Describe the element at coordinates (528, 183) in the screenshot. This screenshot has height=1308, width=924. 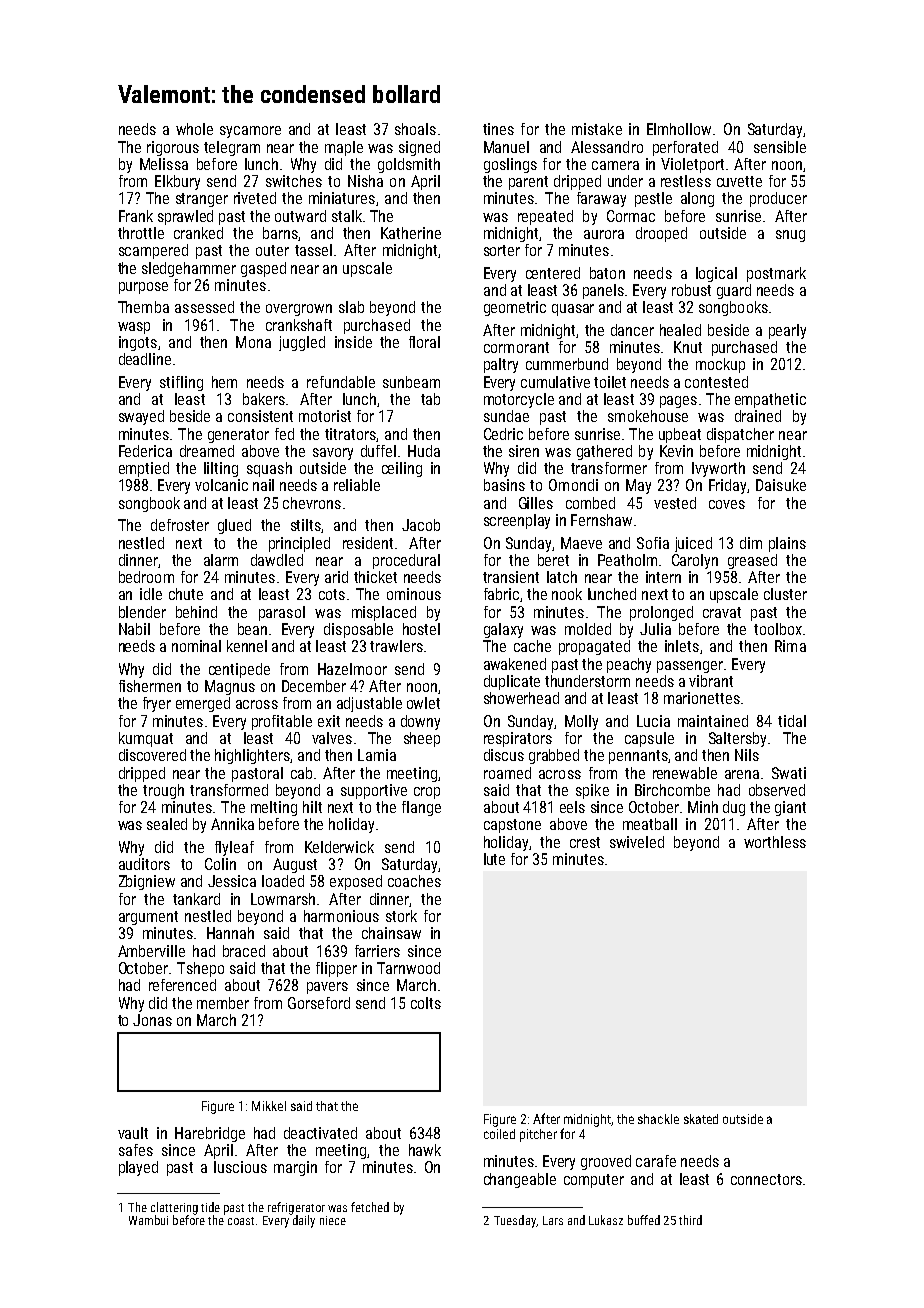
I see `parent` at that location.
